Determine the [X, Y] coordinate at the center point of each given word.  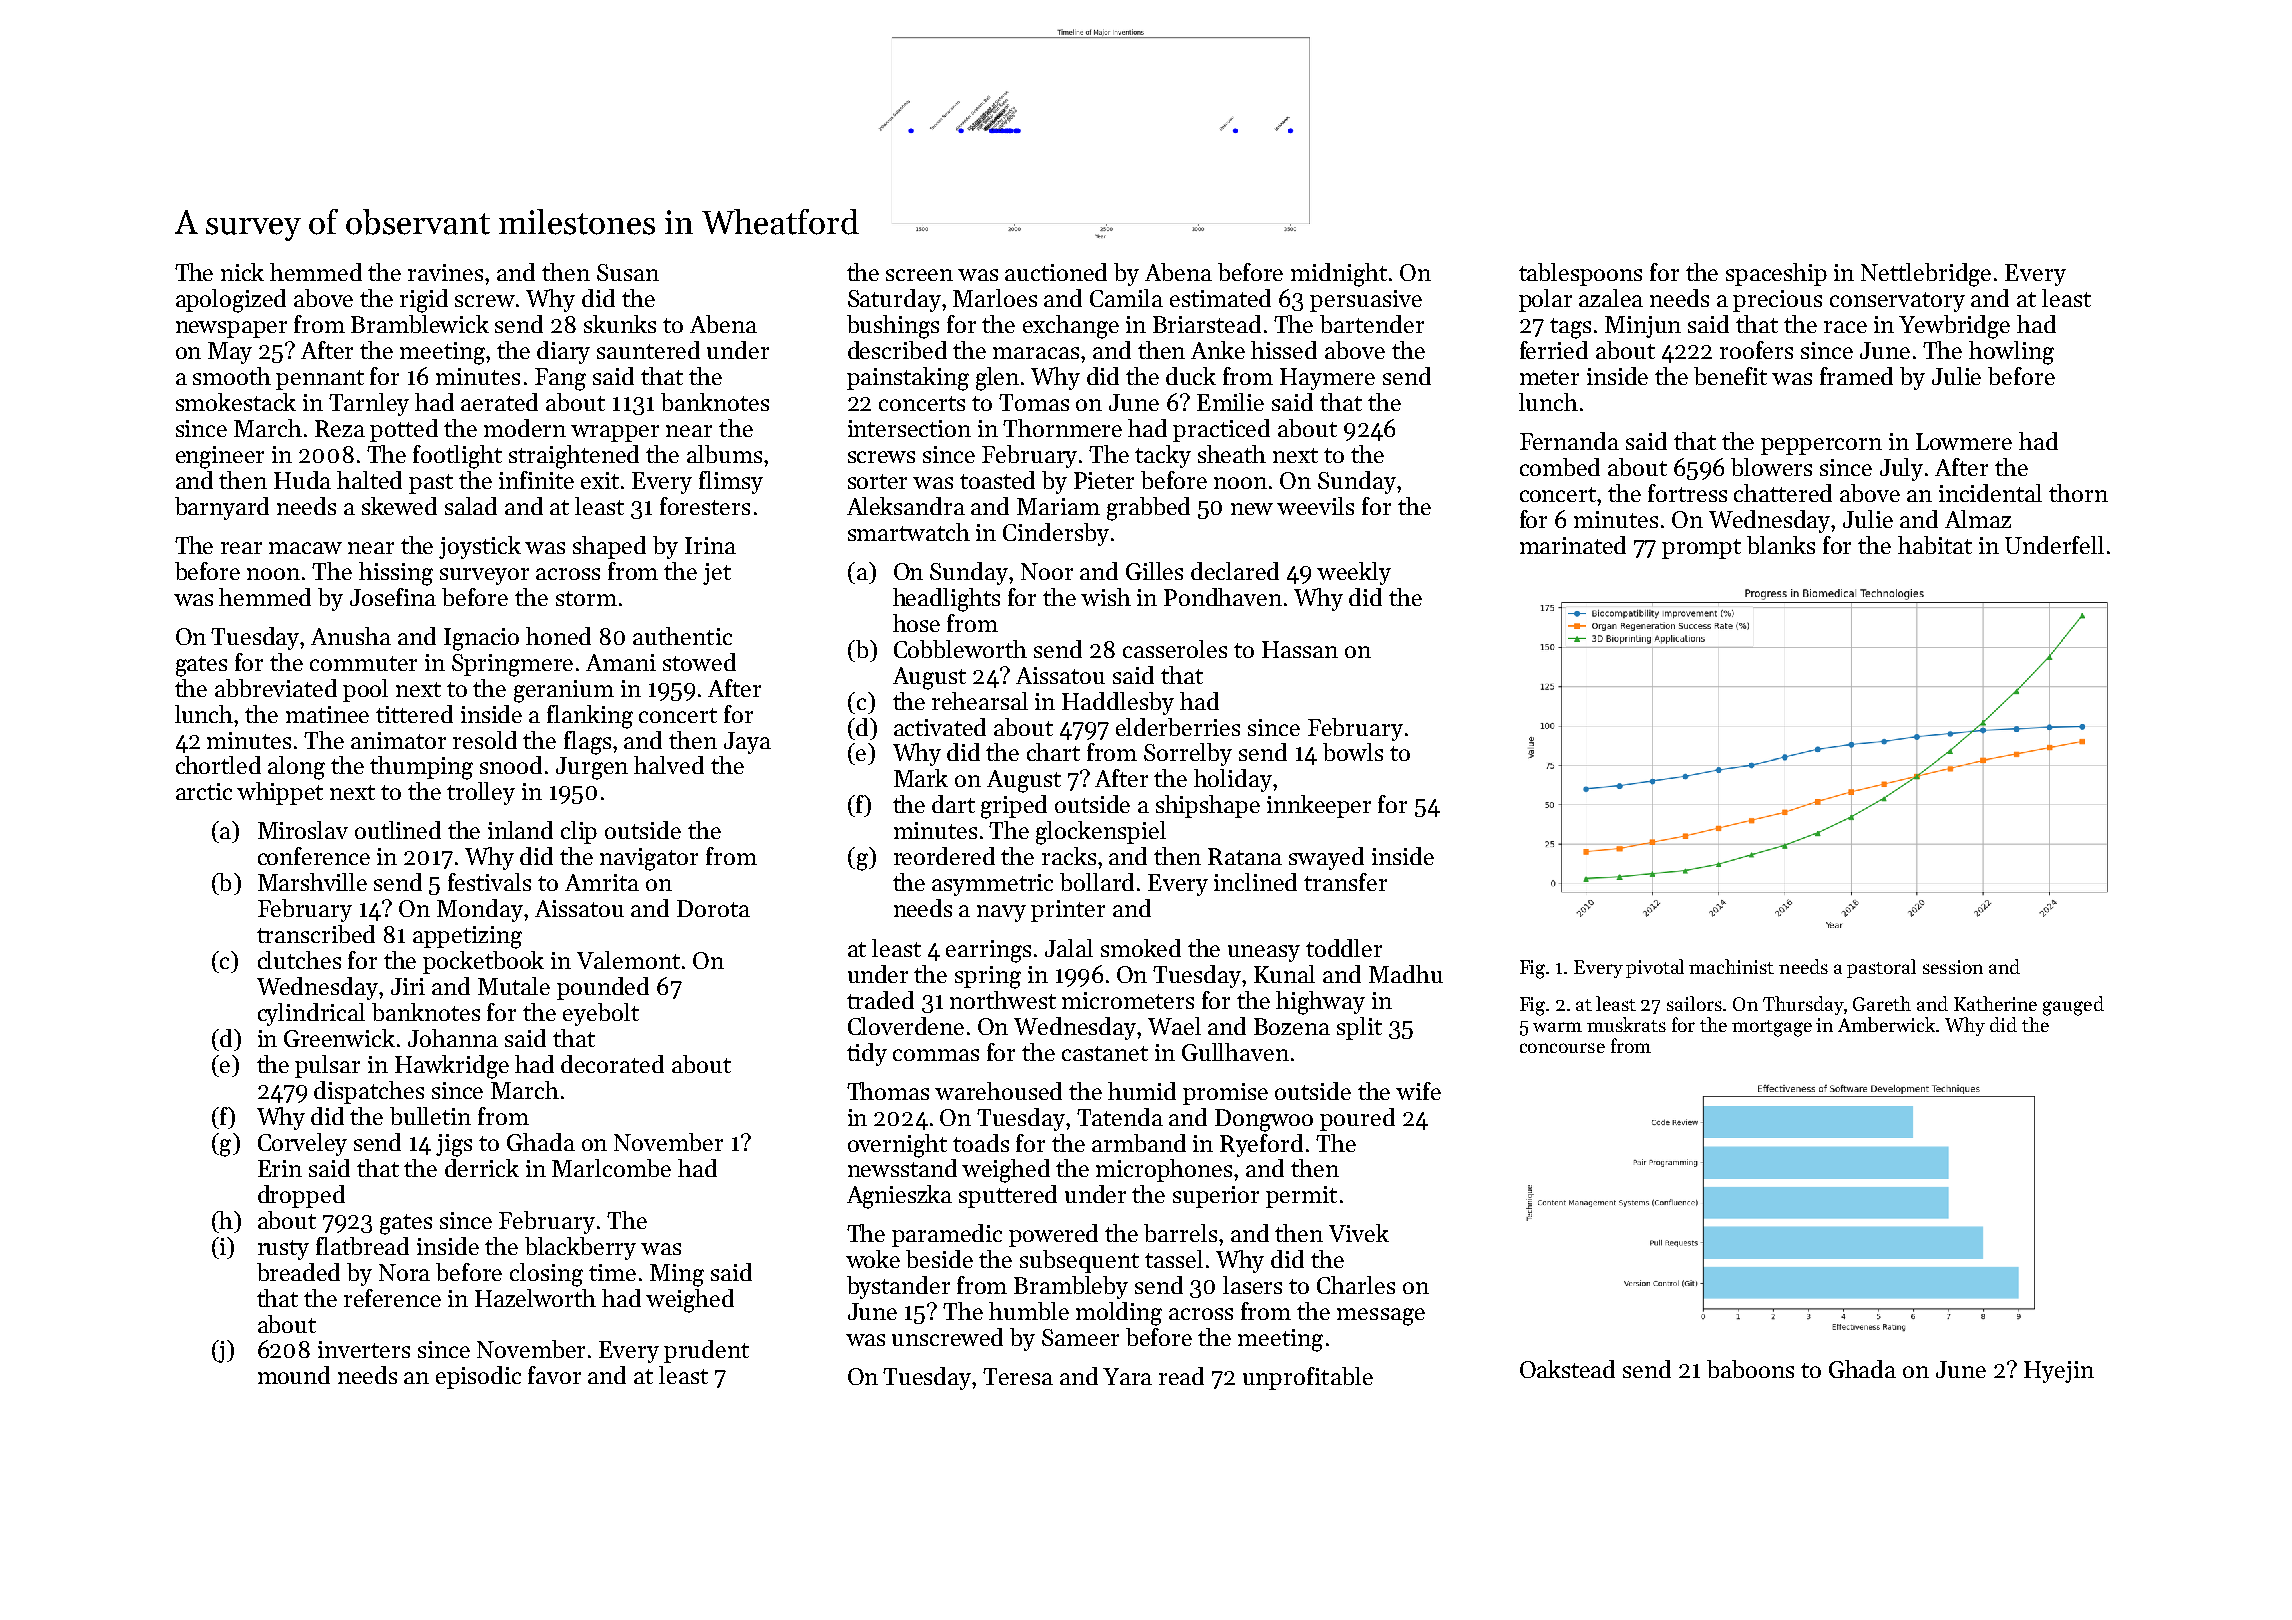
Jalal [1069, 948]
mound [294, 1375]
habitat [1935, 545]
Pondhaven [1223, 597]
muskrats [1626, 1024]
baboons [1750, 1369]
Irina [710, 545]
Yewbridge [1954, 327]
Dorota [713, 908]
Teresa [1018, 1376]
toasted [997, 480]
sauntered [648, 350]
